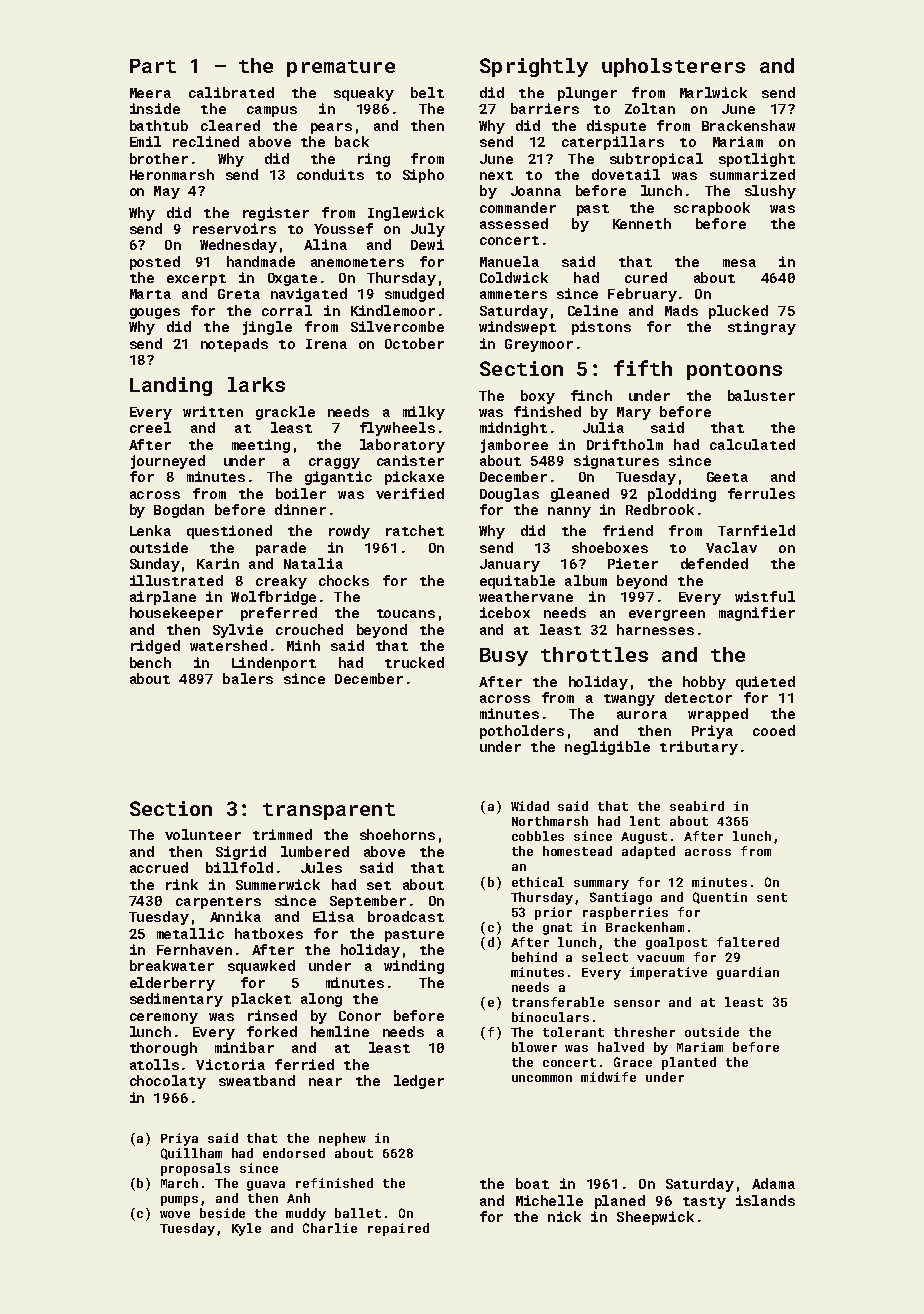 The image size is (924, 1314). What do you see at coordinates (522, 732) in the document?
I see `potholders` at bounding box center [522, 732].
